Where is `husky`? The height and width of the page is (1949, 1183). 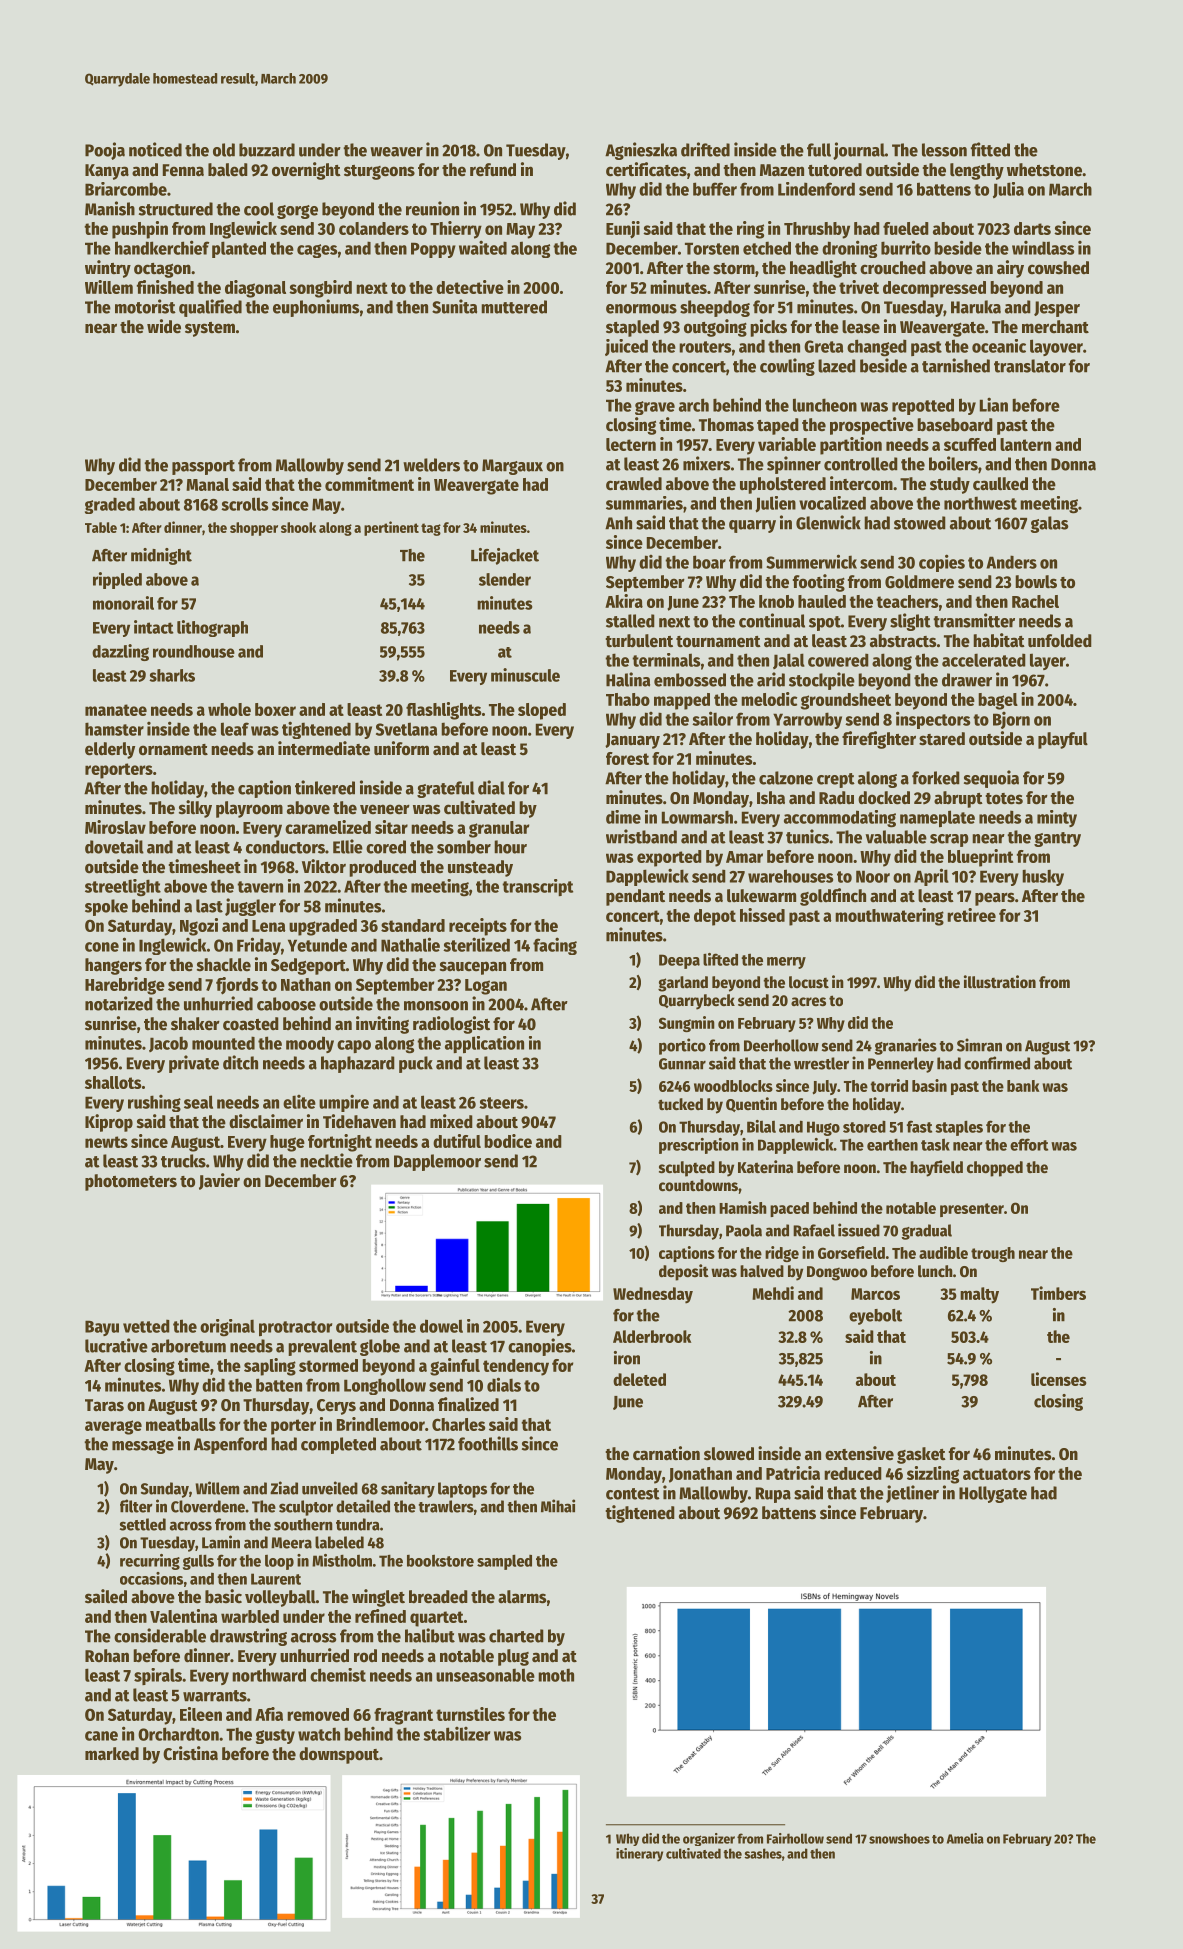 husky is located at coordinates (1043, 877).
